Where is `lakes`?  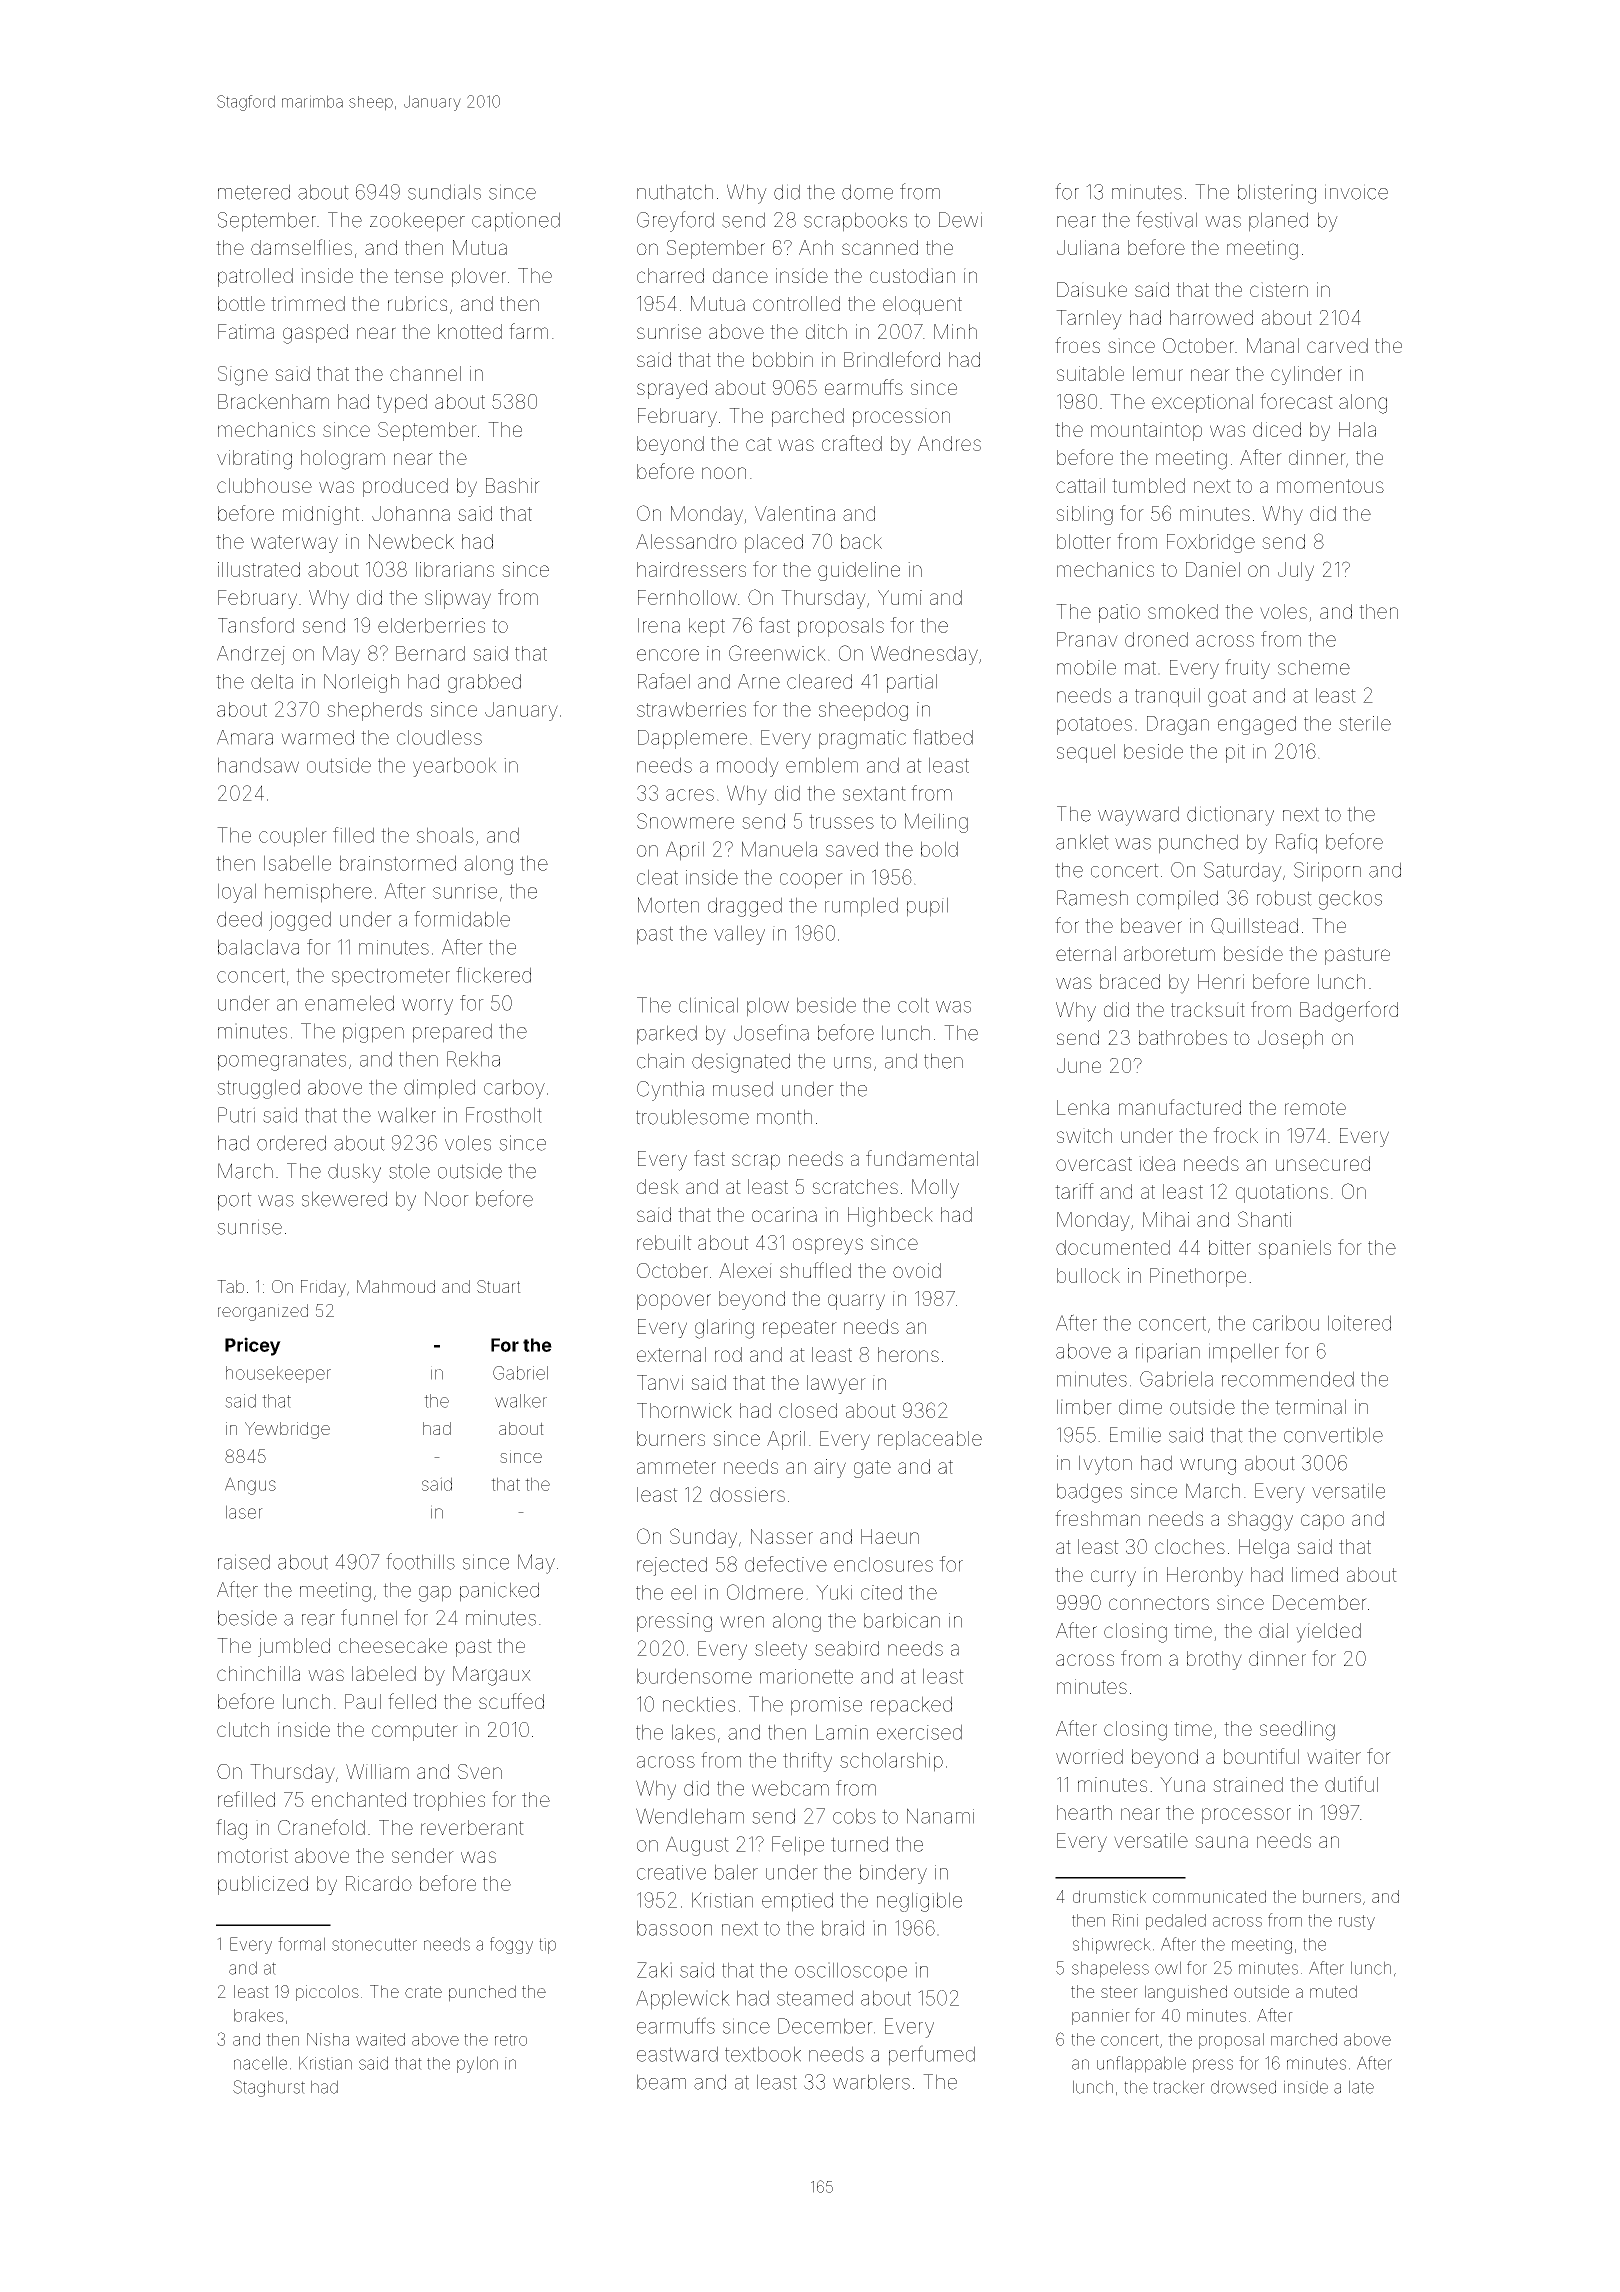
lakes is located at coordinates (693, 1732).
